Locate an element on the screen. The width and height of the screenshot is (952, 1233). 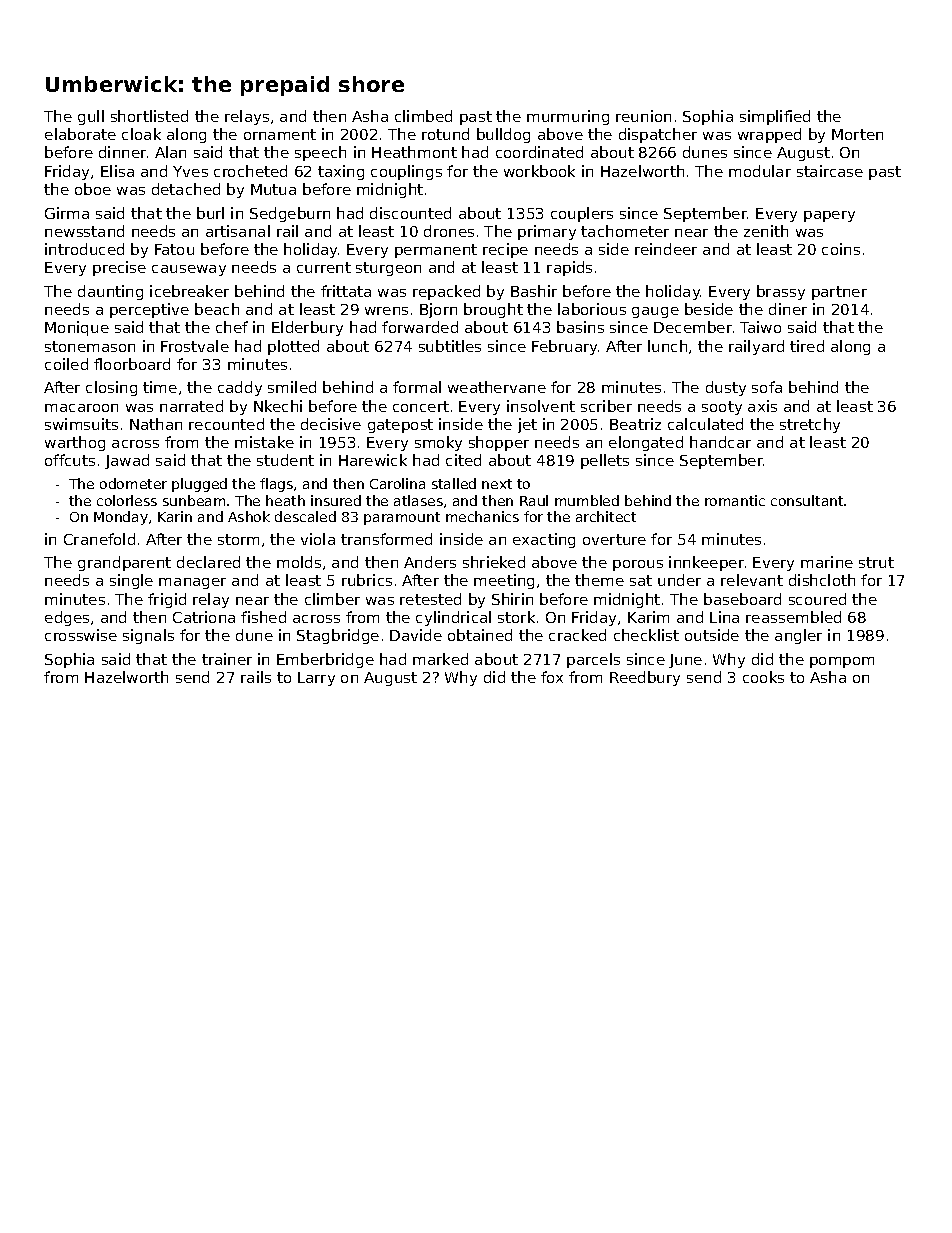
trainer is located at coordinates (227, 659).
